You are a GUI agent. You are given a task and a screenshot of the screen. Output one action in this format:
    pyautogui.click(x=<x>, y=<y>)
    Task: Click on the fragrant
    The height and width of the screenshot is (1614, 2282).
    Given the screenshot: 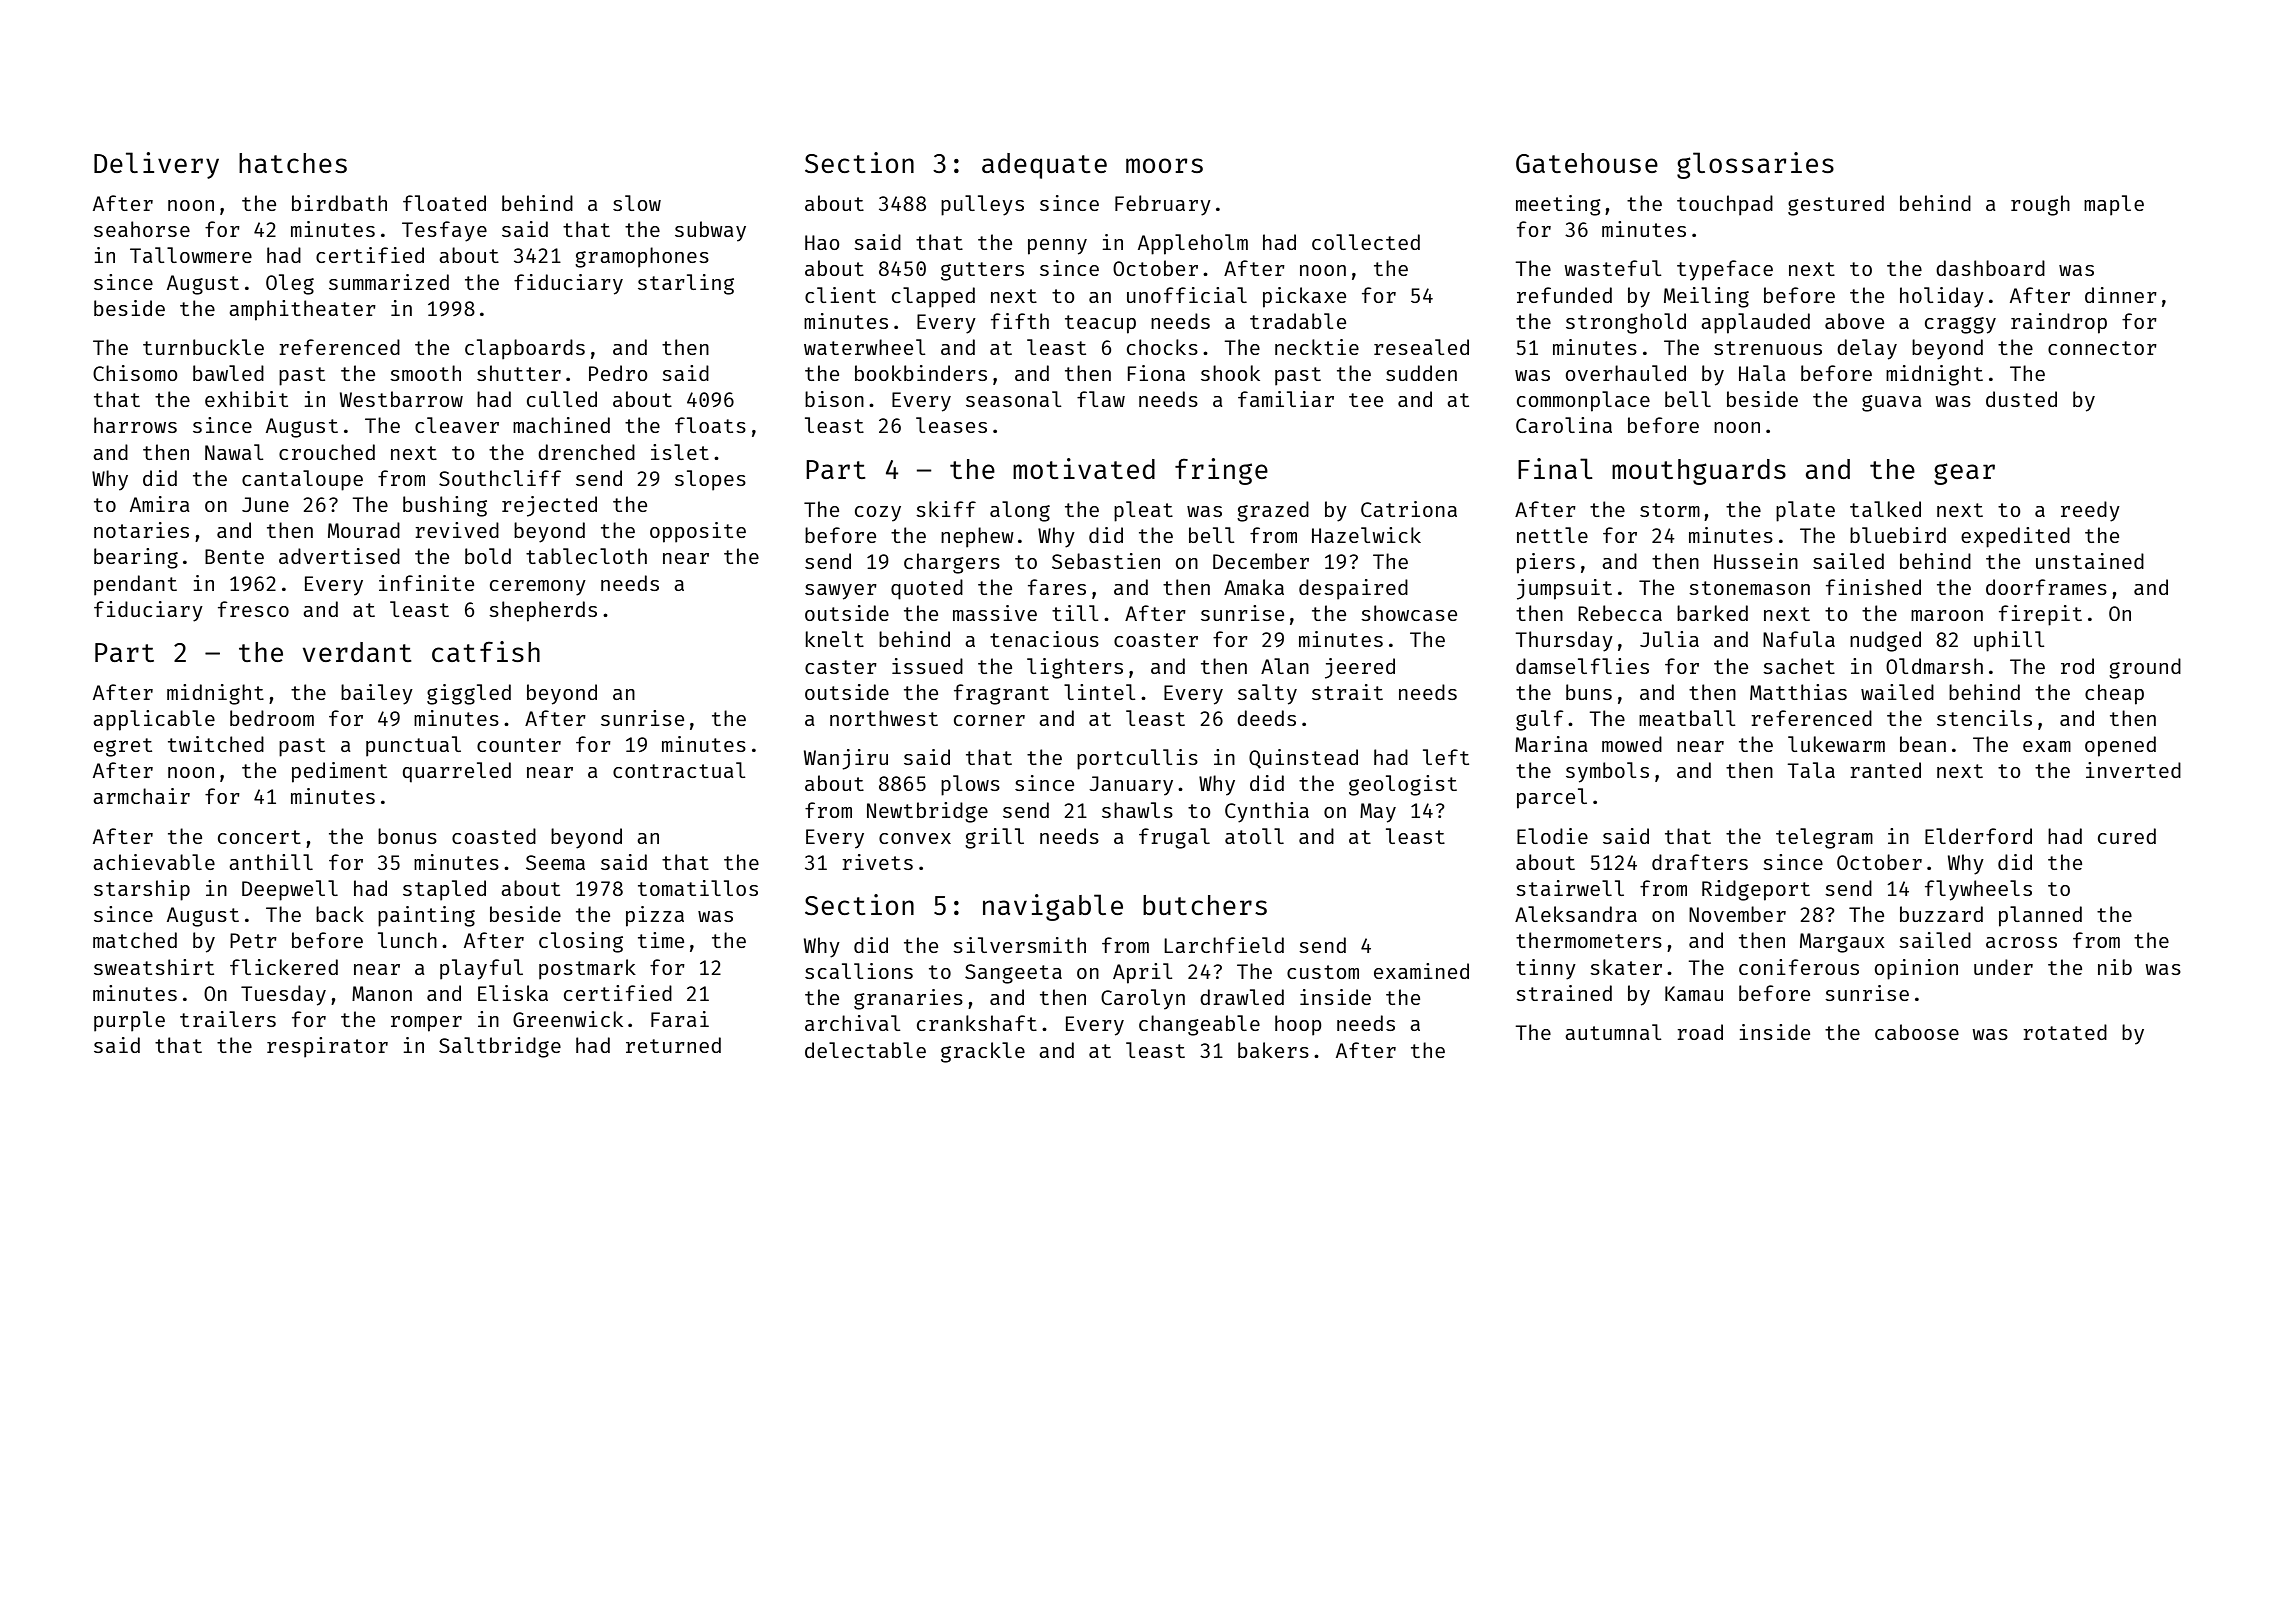 What is the action you would take?
    pyautogui.click(x=1001, y=694)
